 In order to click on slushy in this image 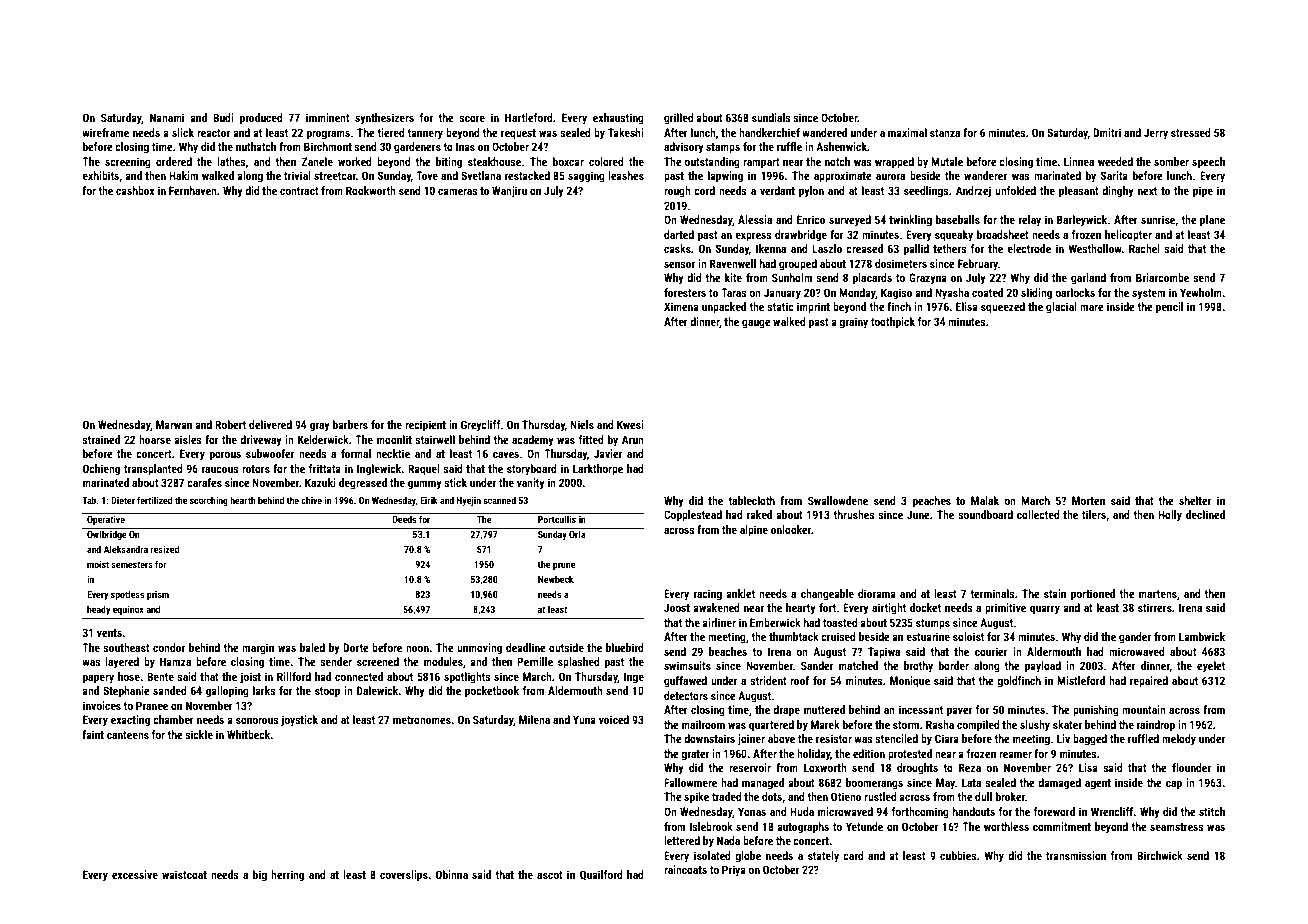, I will do `click(1035, 726)`.
